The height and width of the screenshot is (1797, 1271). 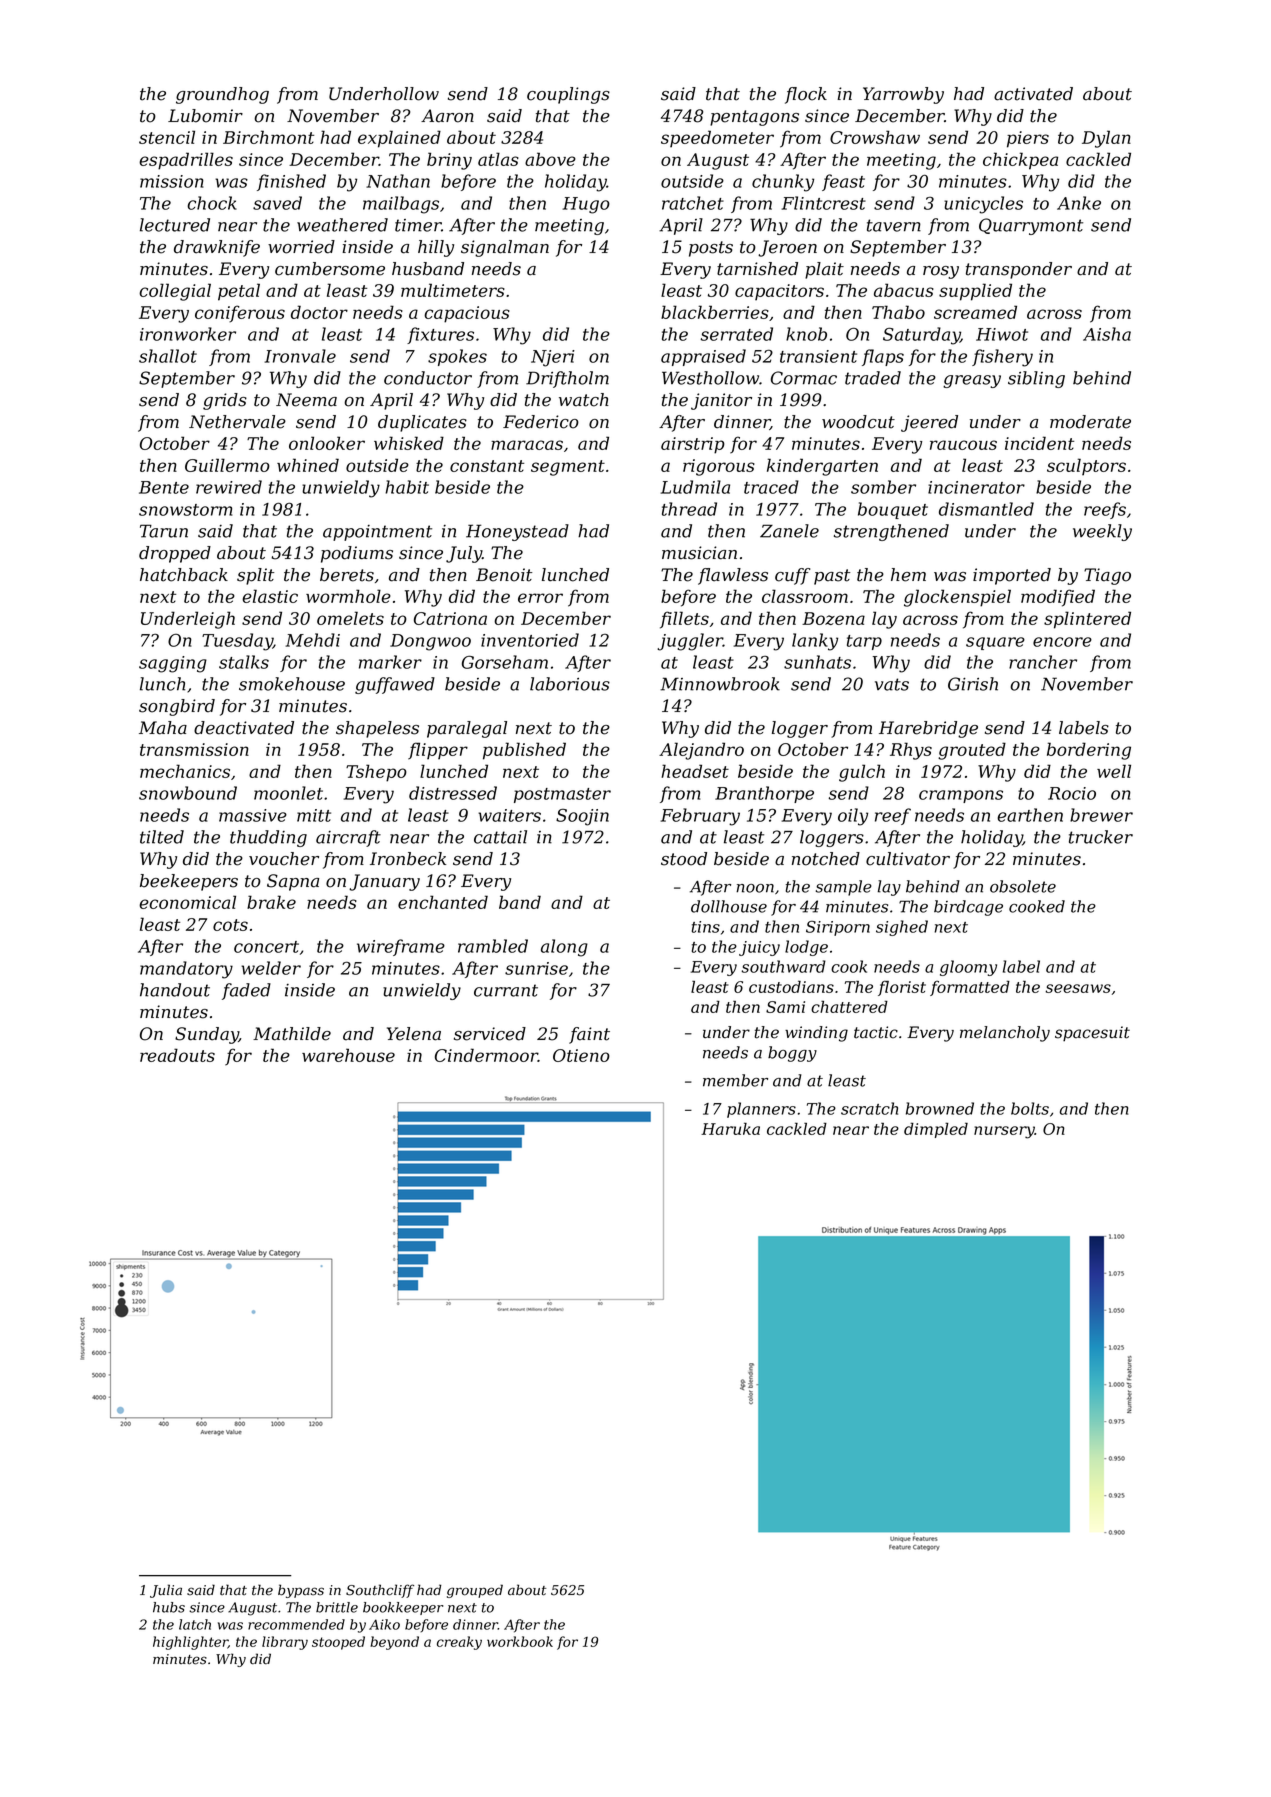 What do you see at coordinates (222, 95) in the screenshot?
I see `groundhog` at bounding box center [222, 95].
